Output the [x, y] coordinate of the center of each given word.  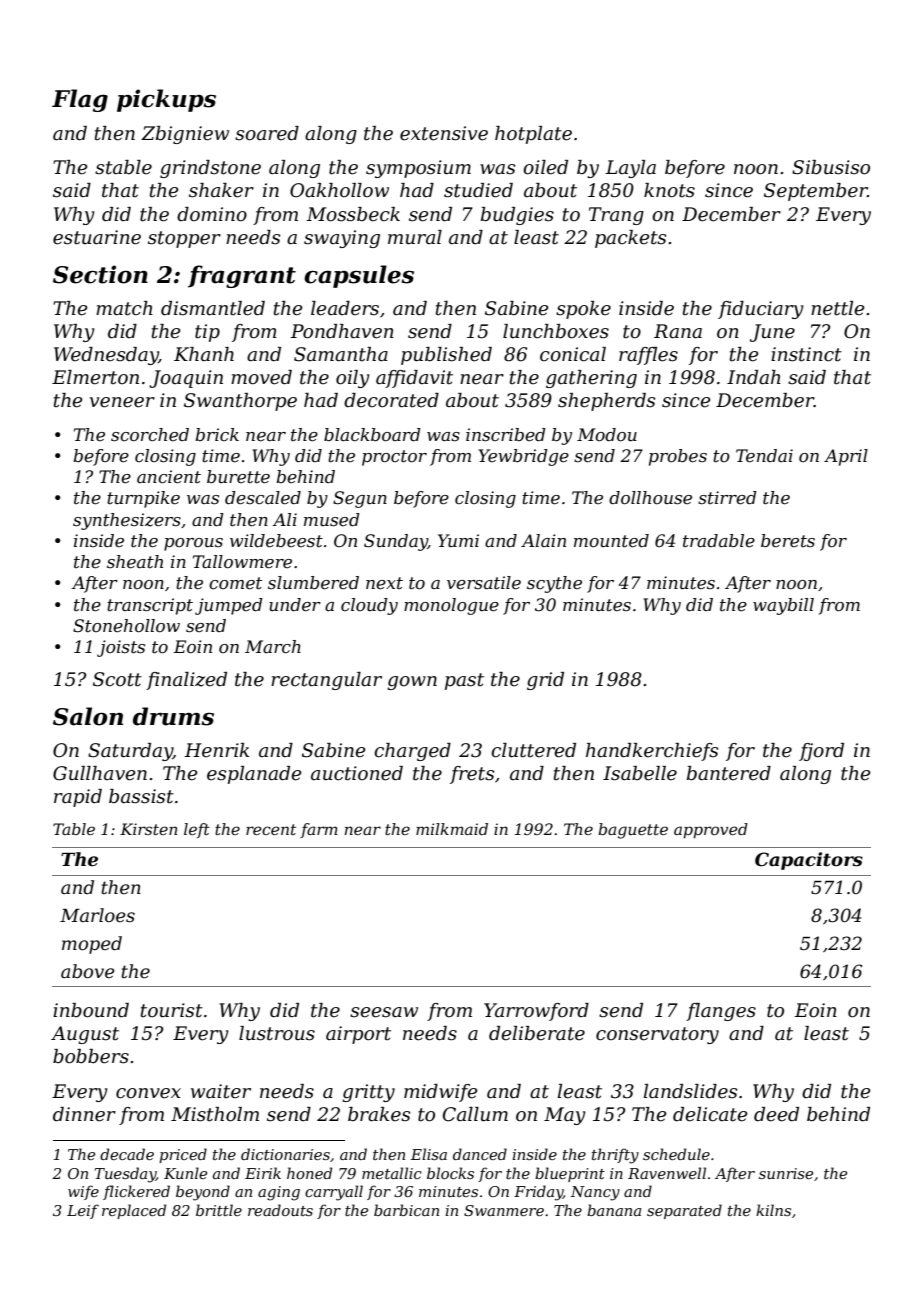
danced [480, 1154]
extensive [444, 133]
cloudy [369, 606]
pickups [166, 100]
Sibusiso [831, 167]
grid [545, 681]
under [295, 605]
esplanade [254, 775]
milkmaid [452, 829]
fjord [821, 752]
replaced [134, 1211]
